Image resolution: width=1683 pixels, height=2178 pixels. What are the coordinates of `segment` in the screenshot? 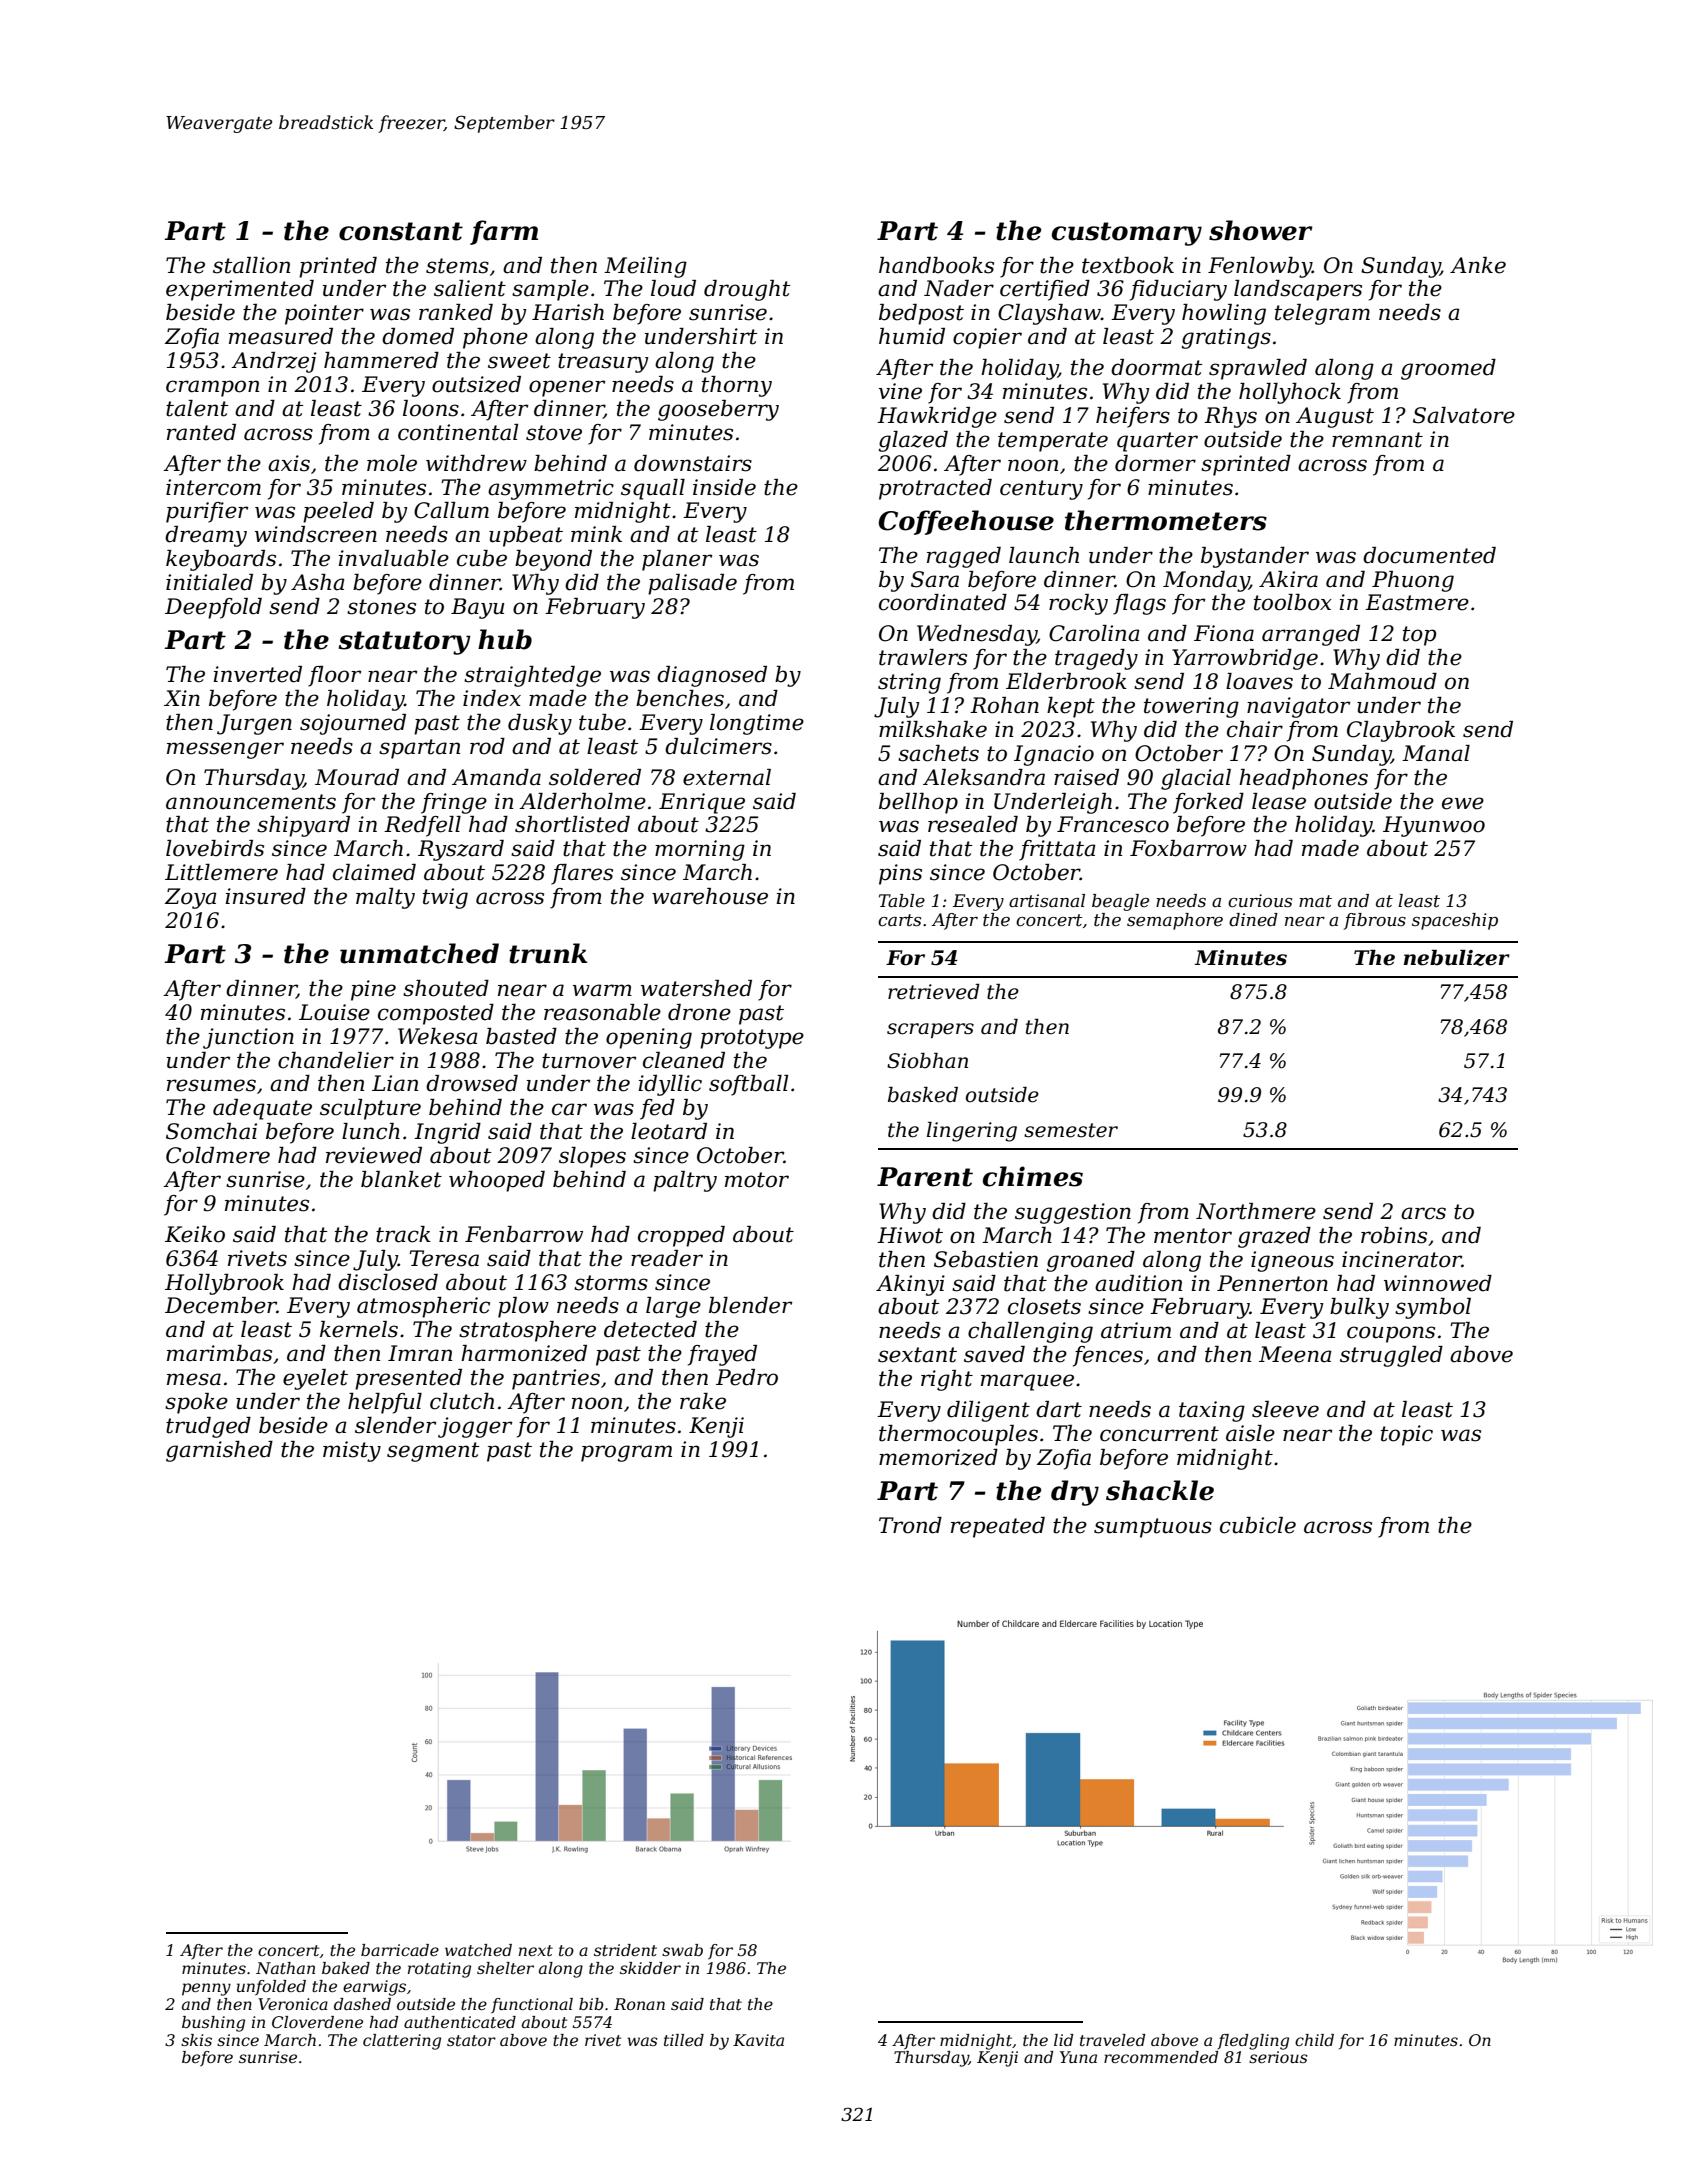 It's located at (433, 1452).
